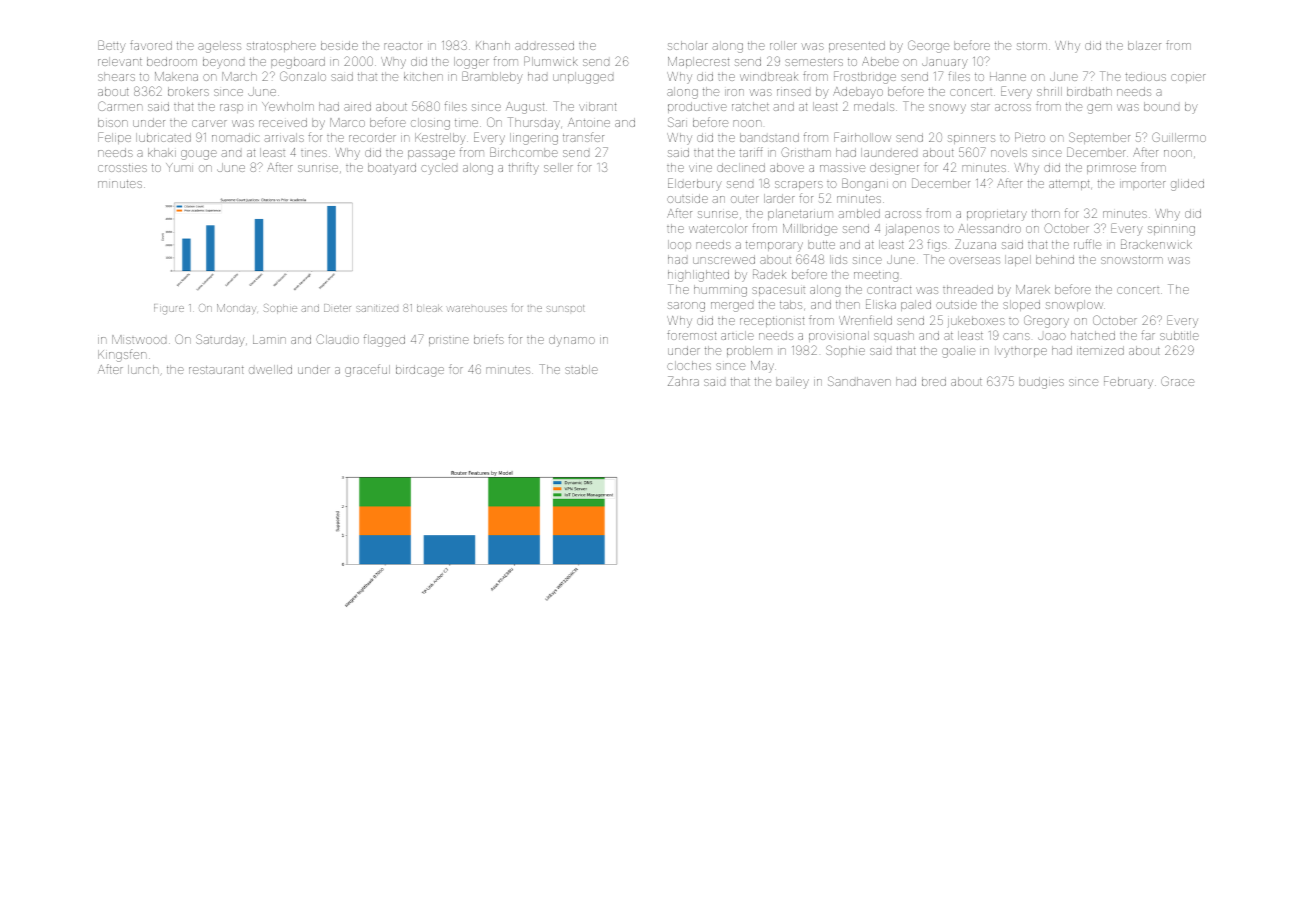  Describe the element at coordinates (1188, 78) in the screenshot. I see `copier` at that location.
